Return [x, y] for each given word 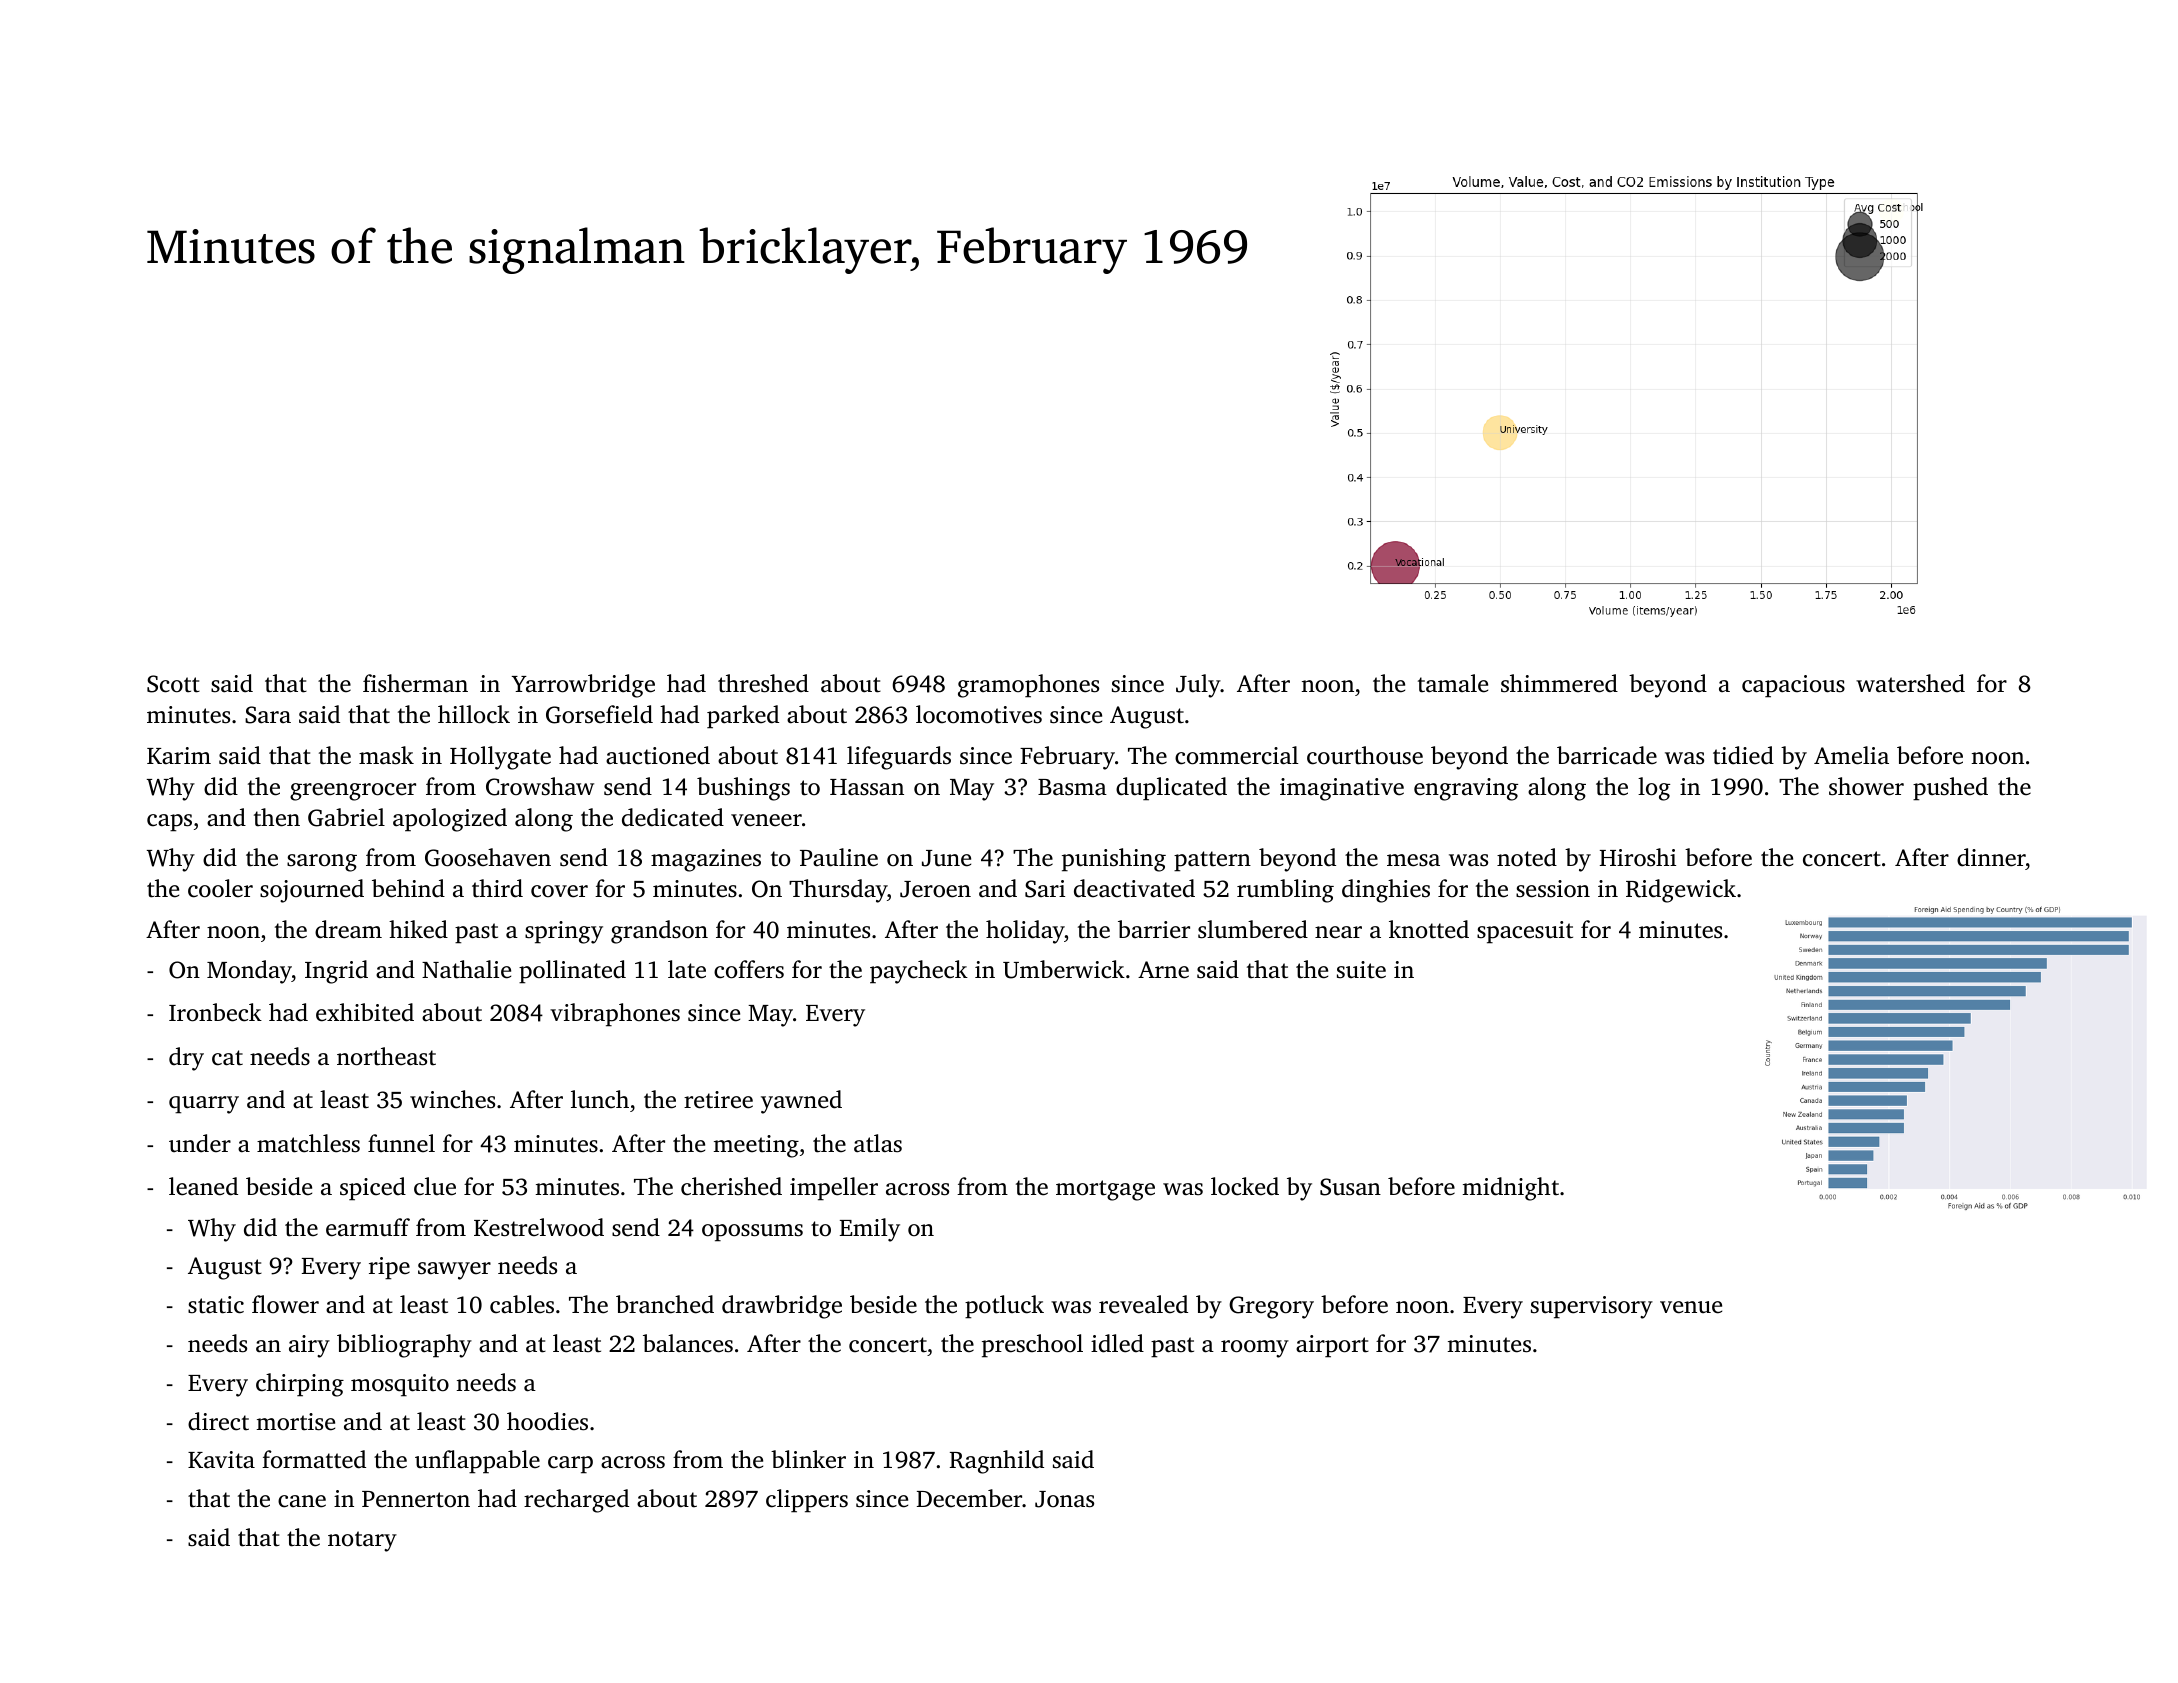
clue [435, 1186]
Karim [179, 756]
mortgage [1105, 1190]
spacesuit [1525, 932]
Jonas [1064, 1499]
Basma [1072, 787]
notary [362, 1541]
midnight [1510, 1189]
